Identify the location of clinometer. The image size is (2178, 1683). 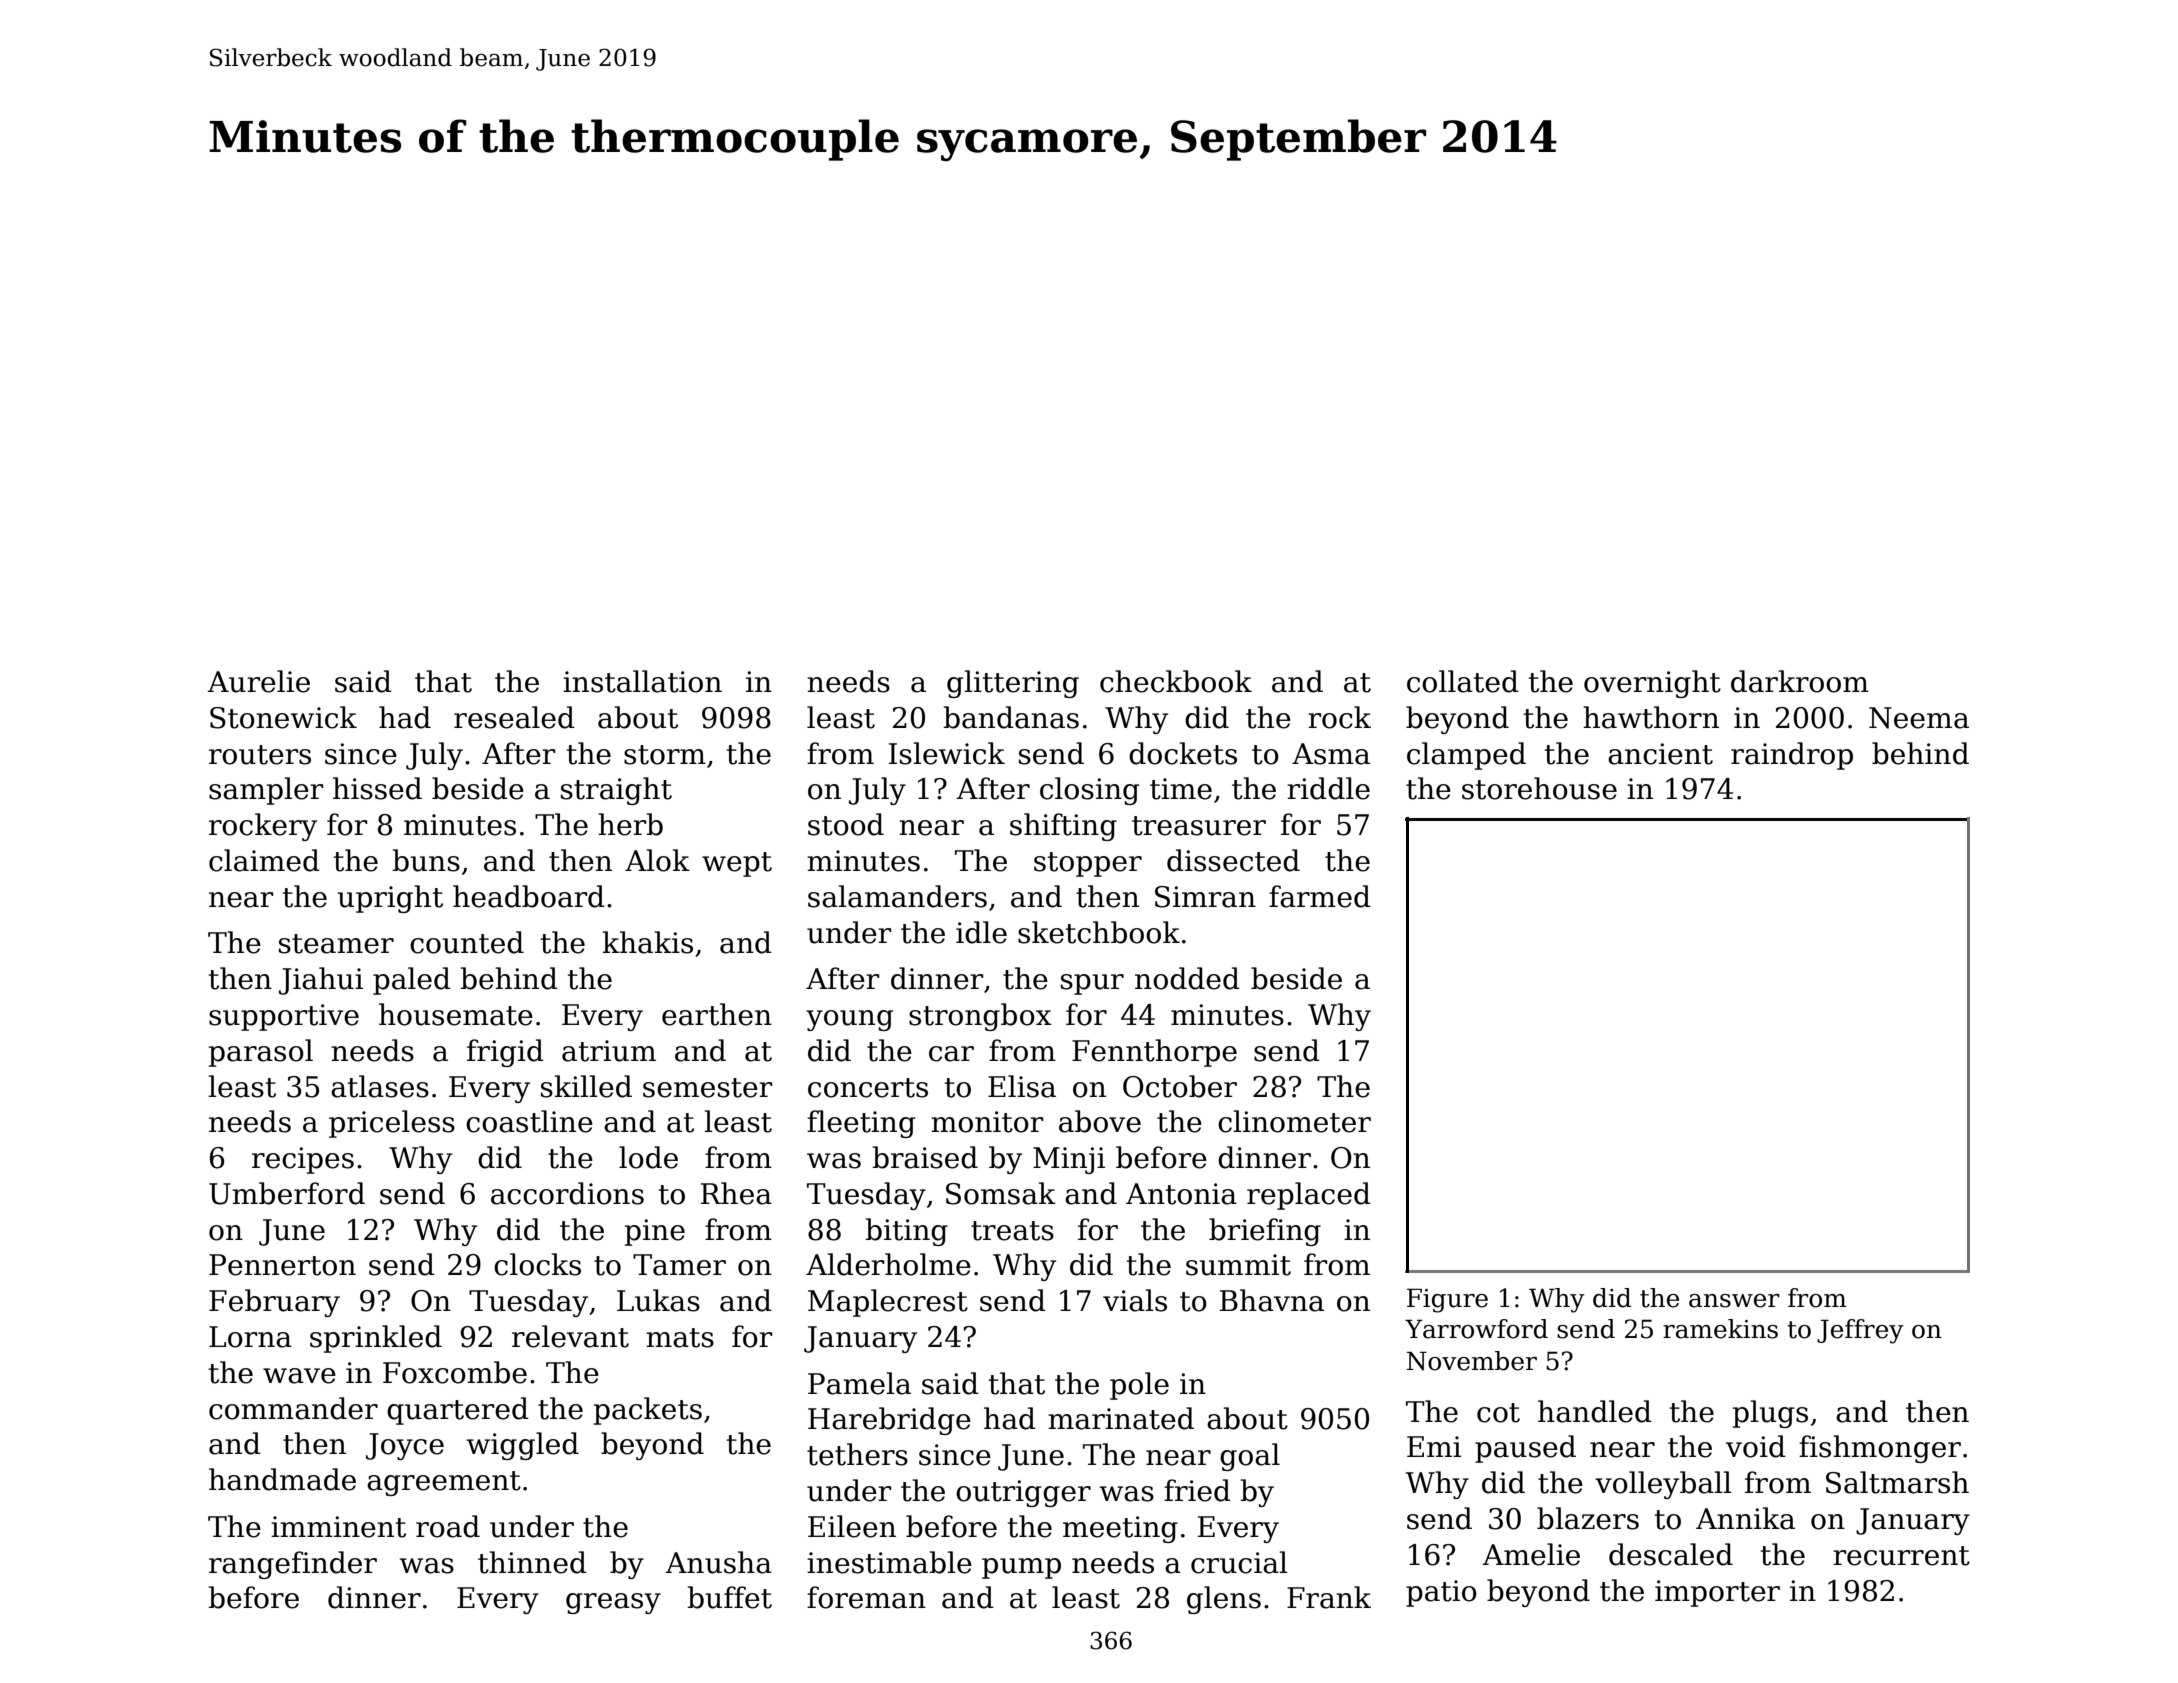
(1294, 1121).
